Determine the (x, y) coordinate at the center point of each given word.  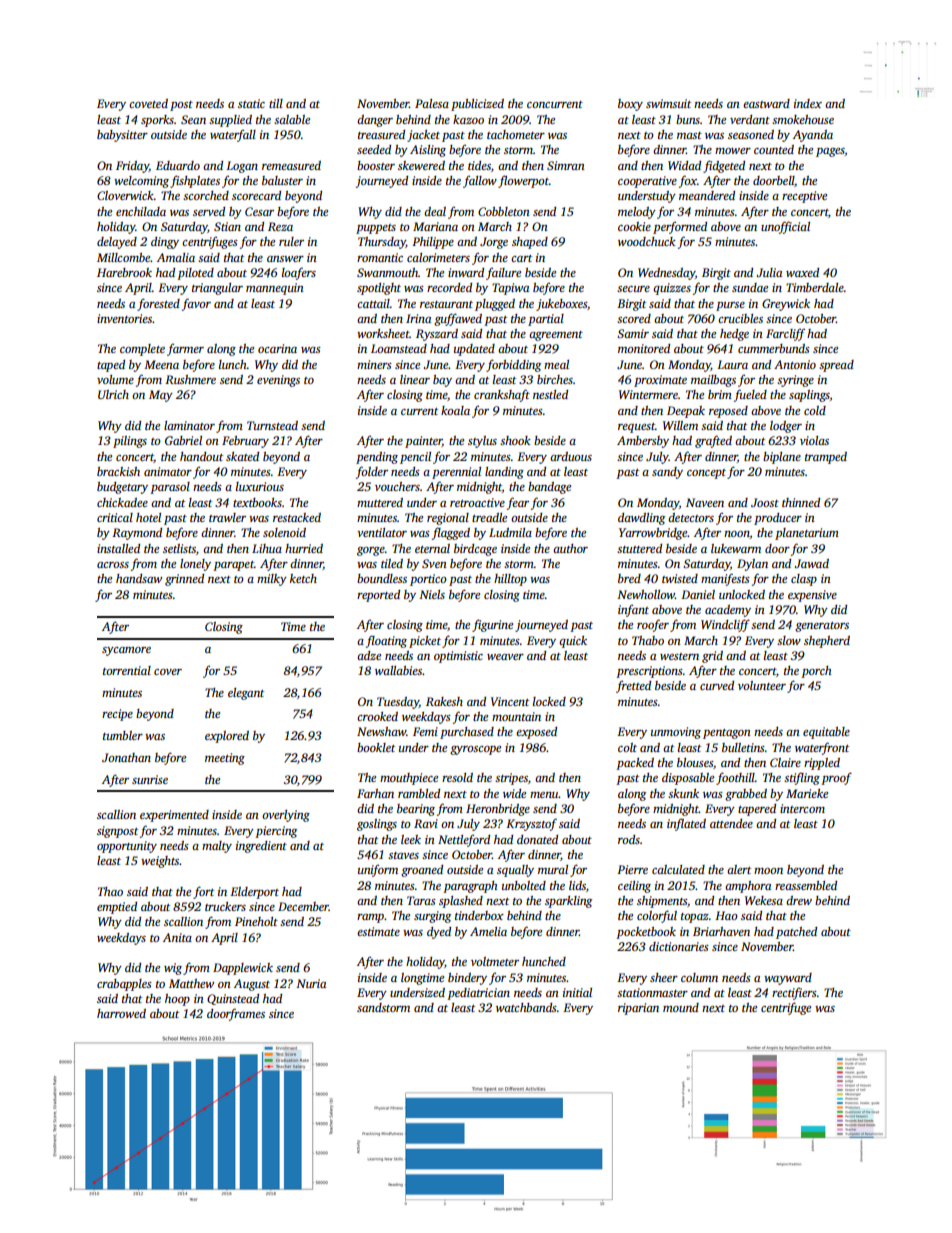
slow (789, 640)
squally (515, 871)
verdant (750, 119)
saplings (809, 396)
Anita (177, 937)
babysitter (122, 136)
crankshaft (502, 395)
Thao (110, 891)
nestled (550, 394)
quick (573, 642)
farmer (185, 349)
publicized (477, 105)
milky (272, 580)
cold (815, 410)
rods (629, 839)
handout (201, 456)
